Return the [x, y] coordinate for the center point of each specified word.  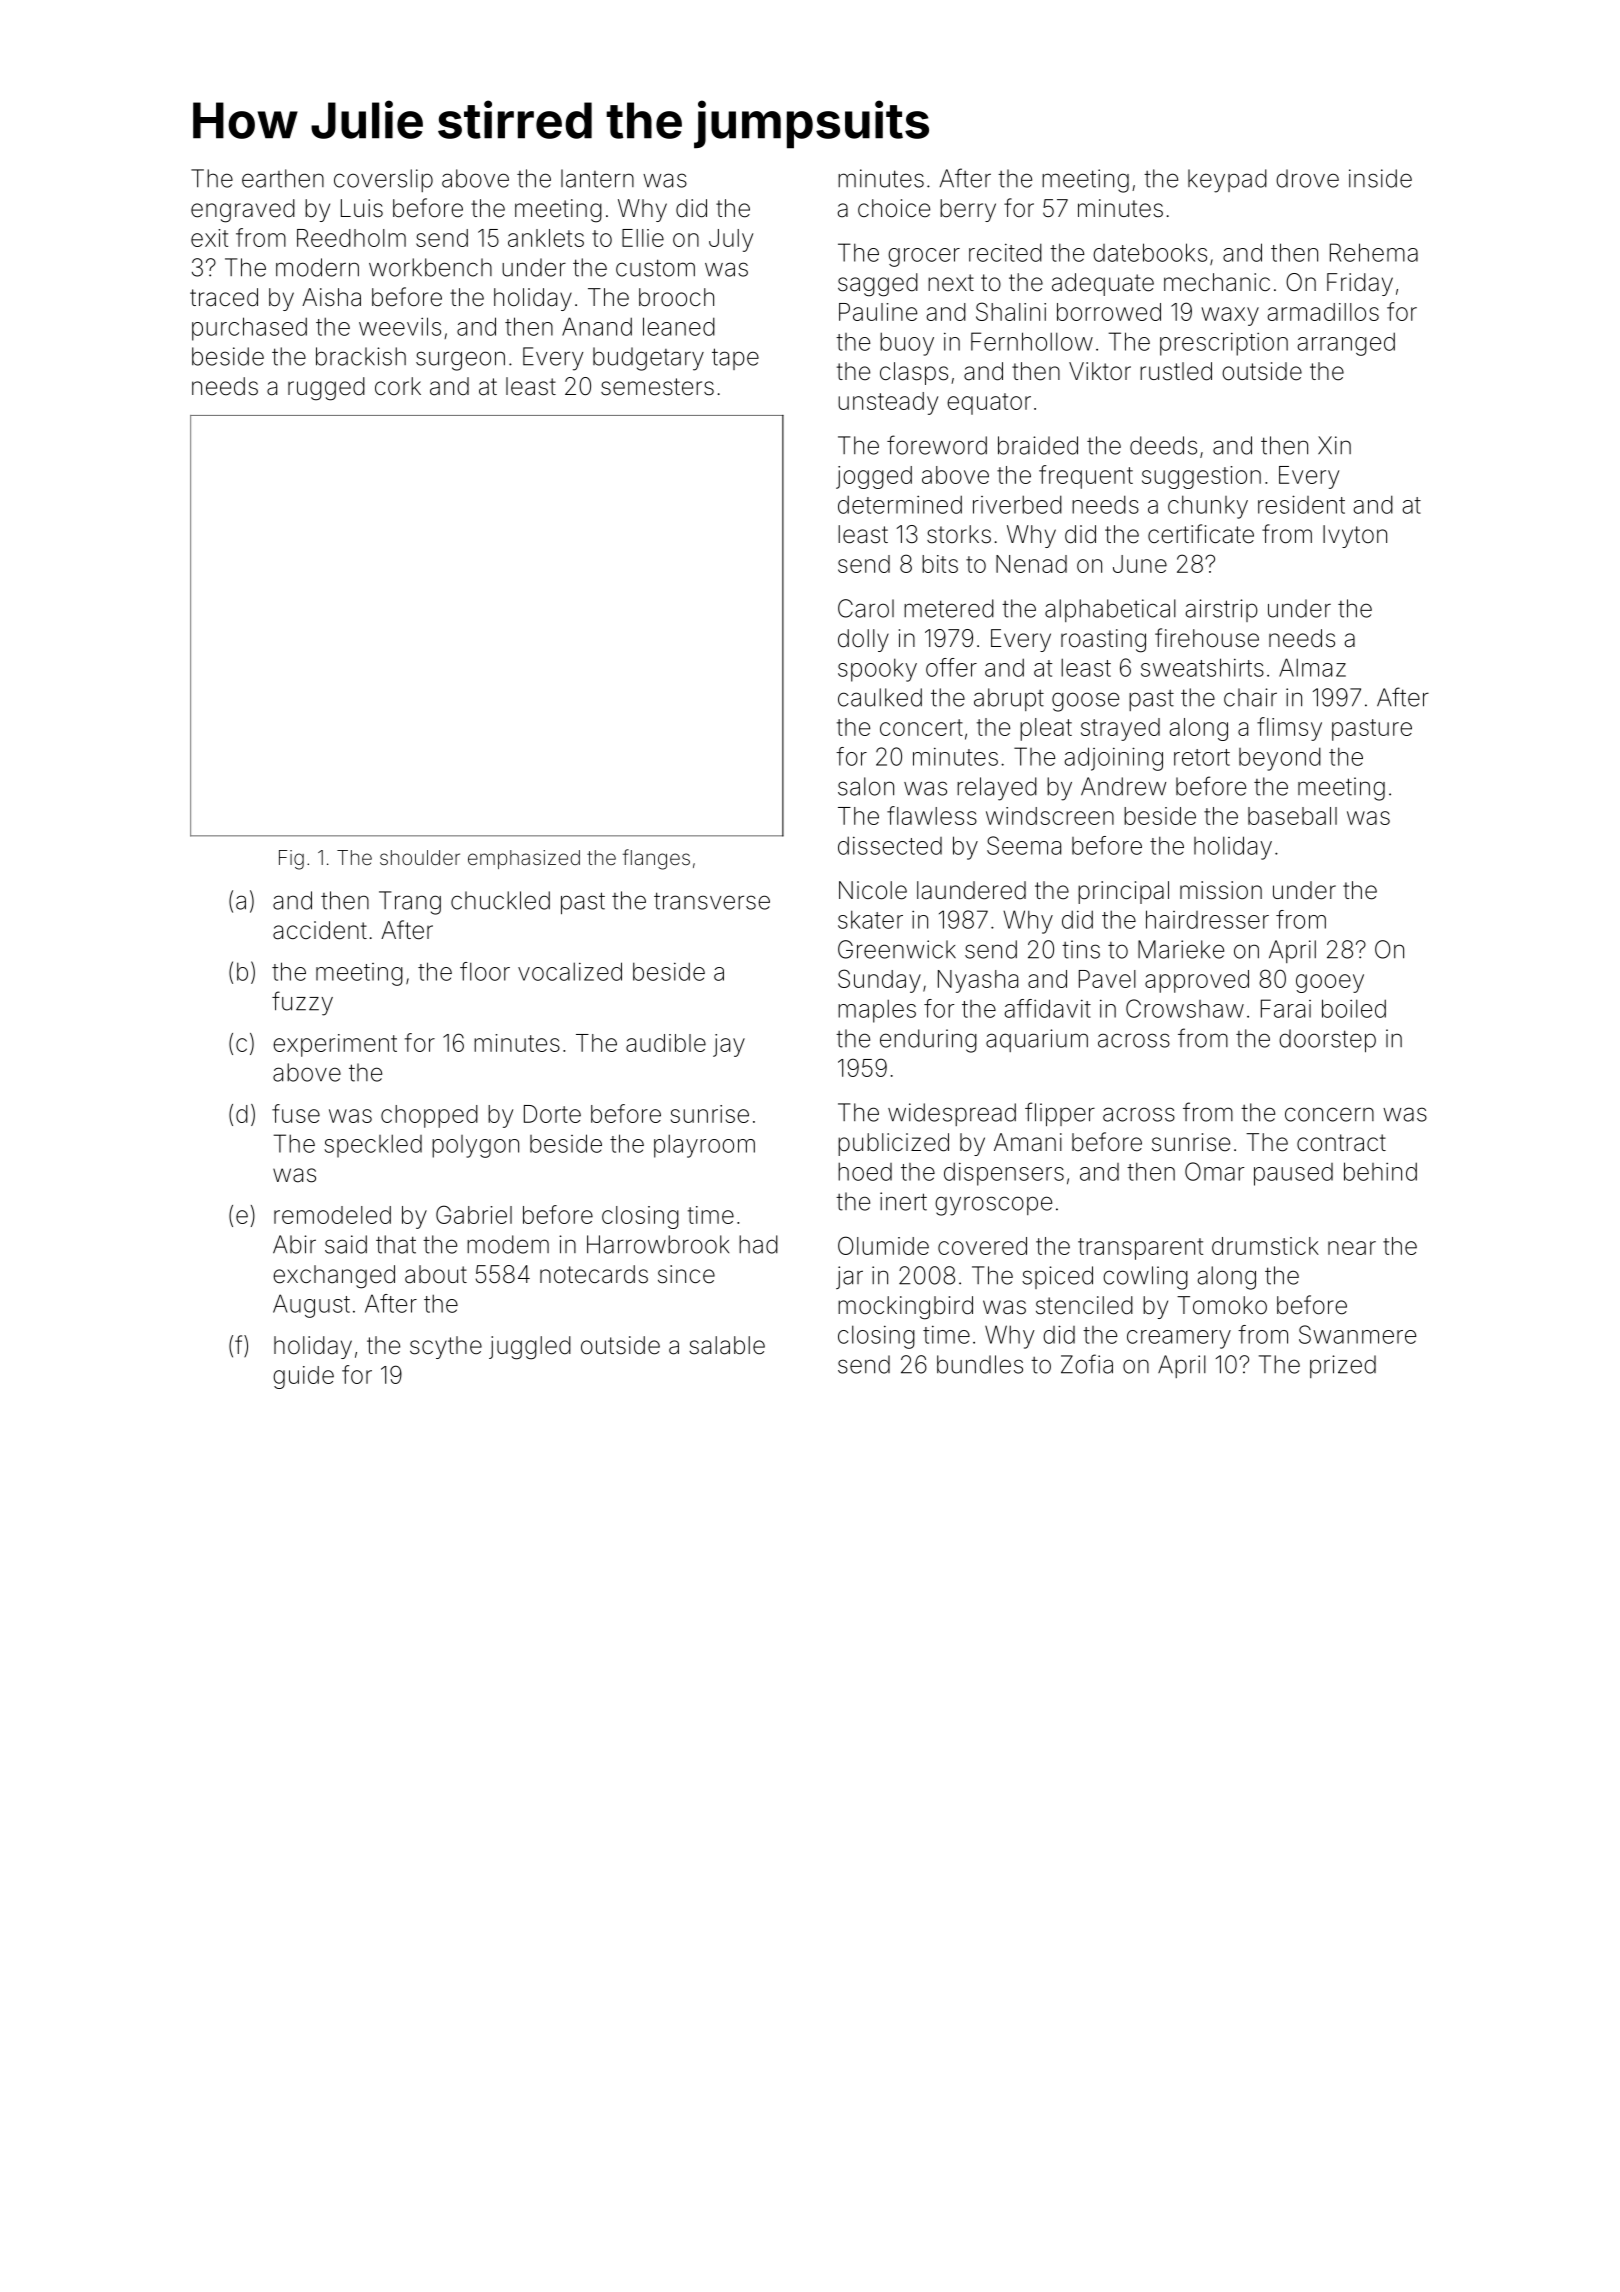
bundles [980, 1364]
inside [1380, 178]
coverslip [383, 180]
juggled [530, 1348]
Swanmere [1357, 1334]
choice [894, 208]
